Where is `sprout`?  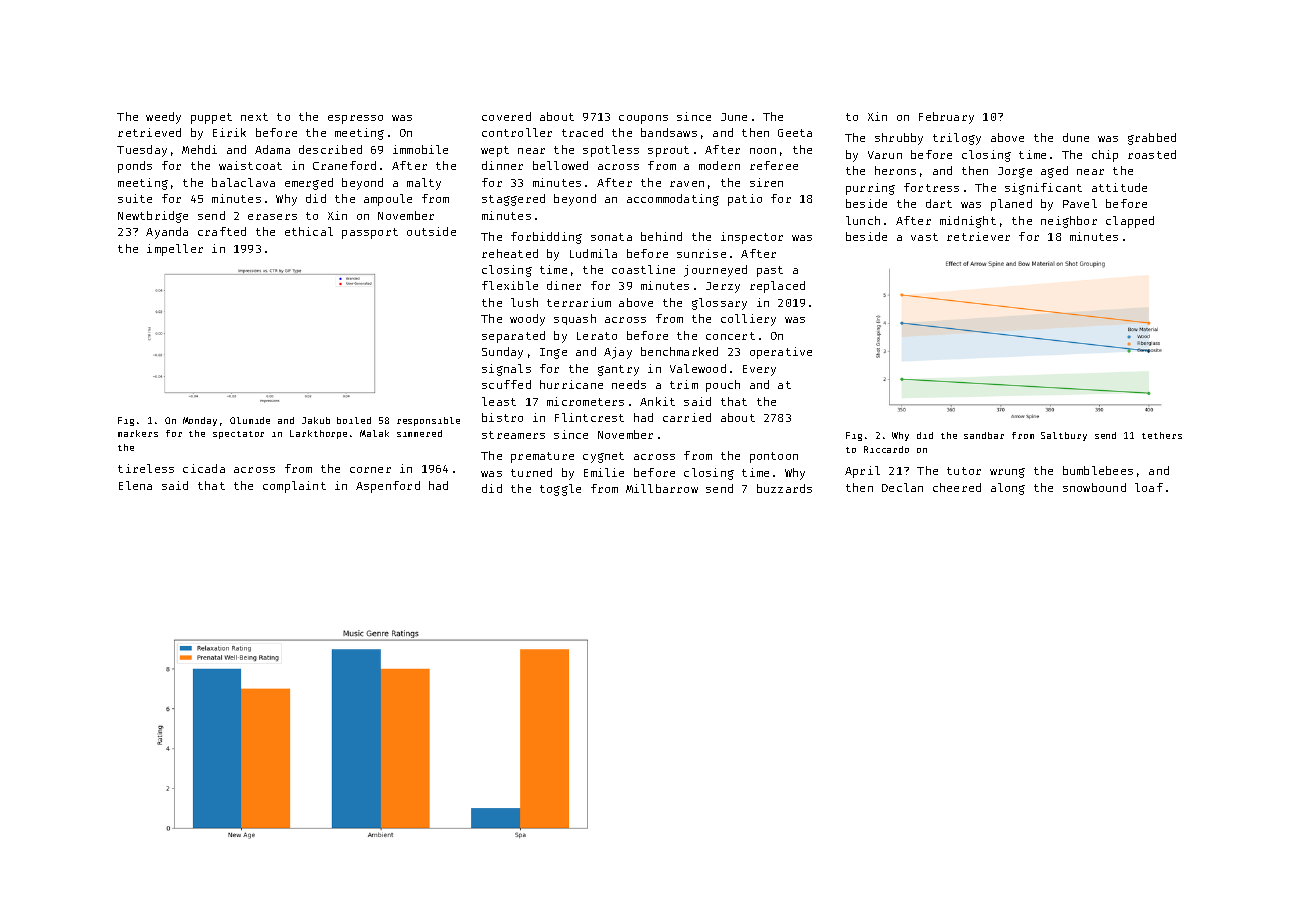
sprout is located at coordinates (668, 151).
